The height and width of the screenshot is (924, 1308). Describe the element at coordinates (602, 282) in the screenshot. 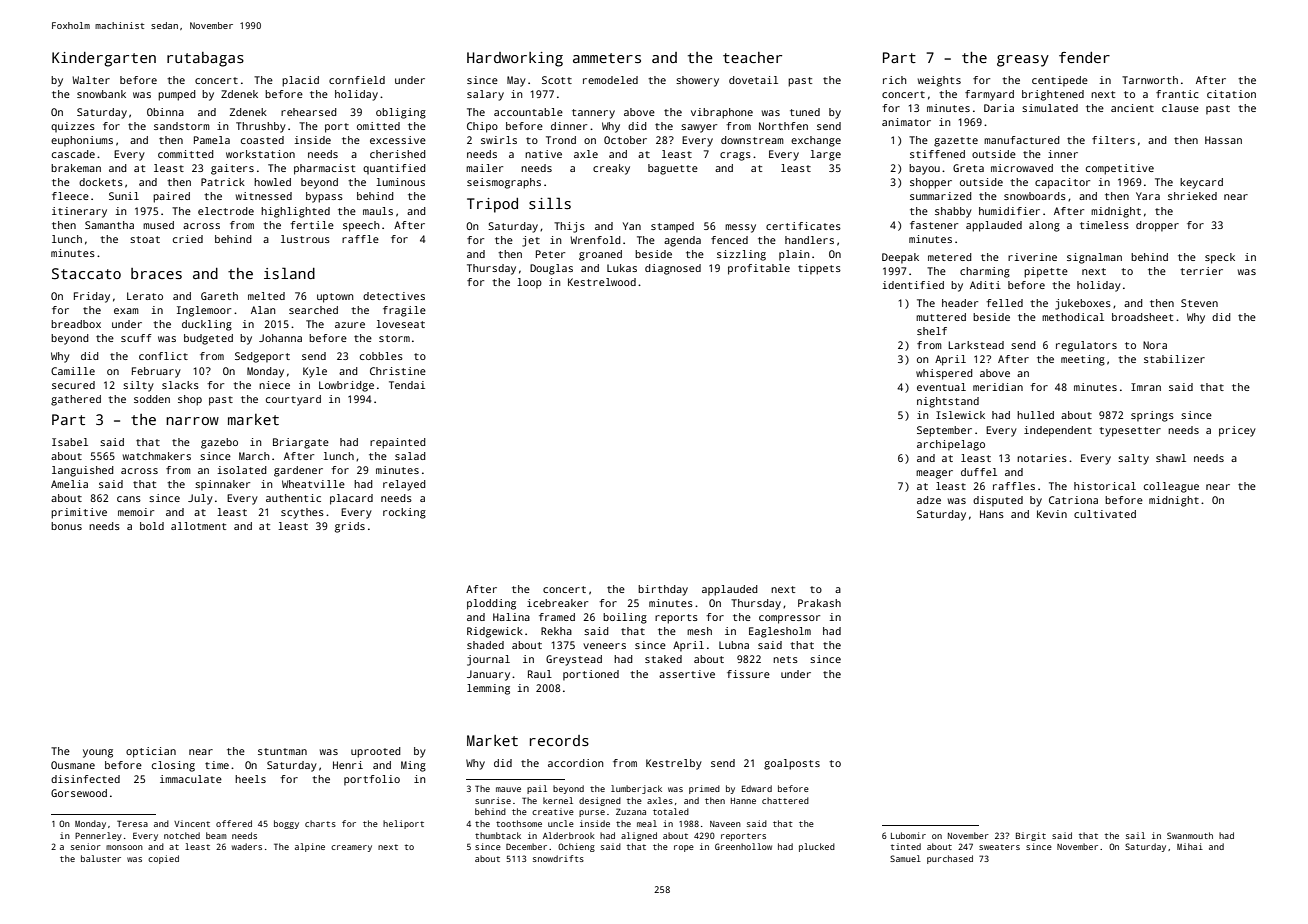

I see `Kestrelwood` at that location.
